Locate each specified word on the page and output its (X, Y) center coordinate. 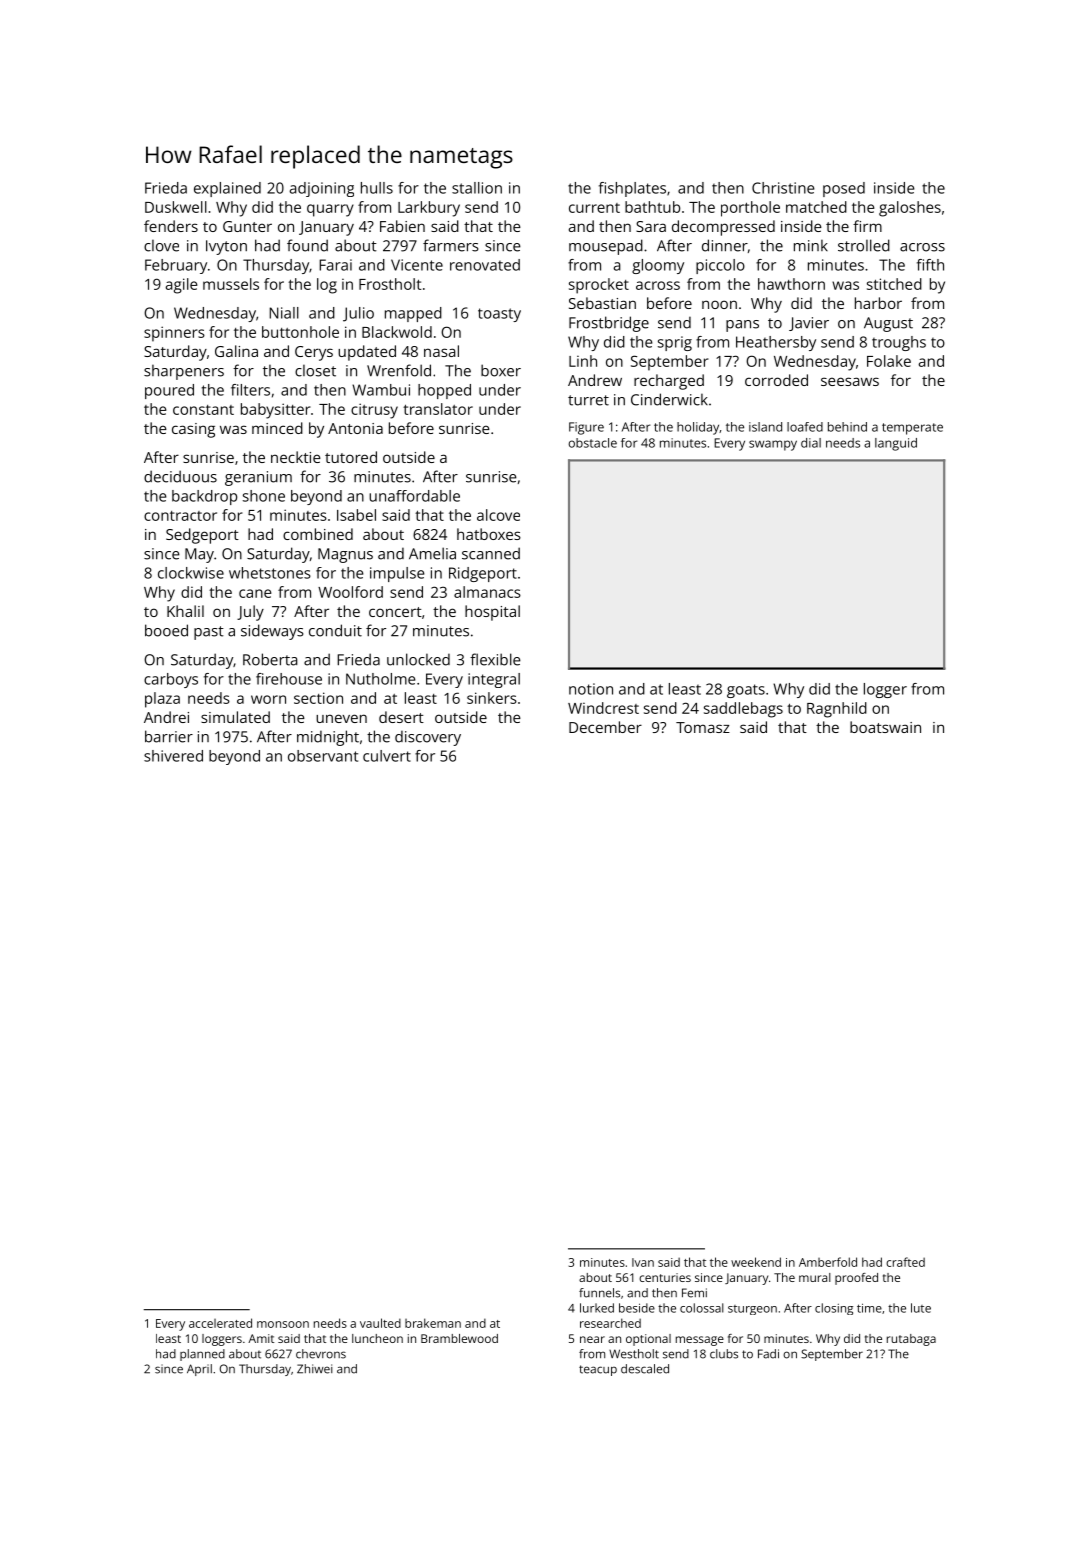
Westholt (634, 1354)
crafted (905, 1262)
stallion (477, 188)
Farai (335, 265)
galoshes (910, 209)
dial (811, 443)
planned (202, 1355)
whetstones (270, 573)
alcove (498, 515)
